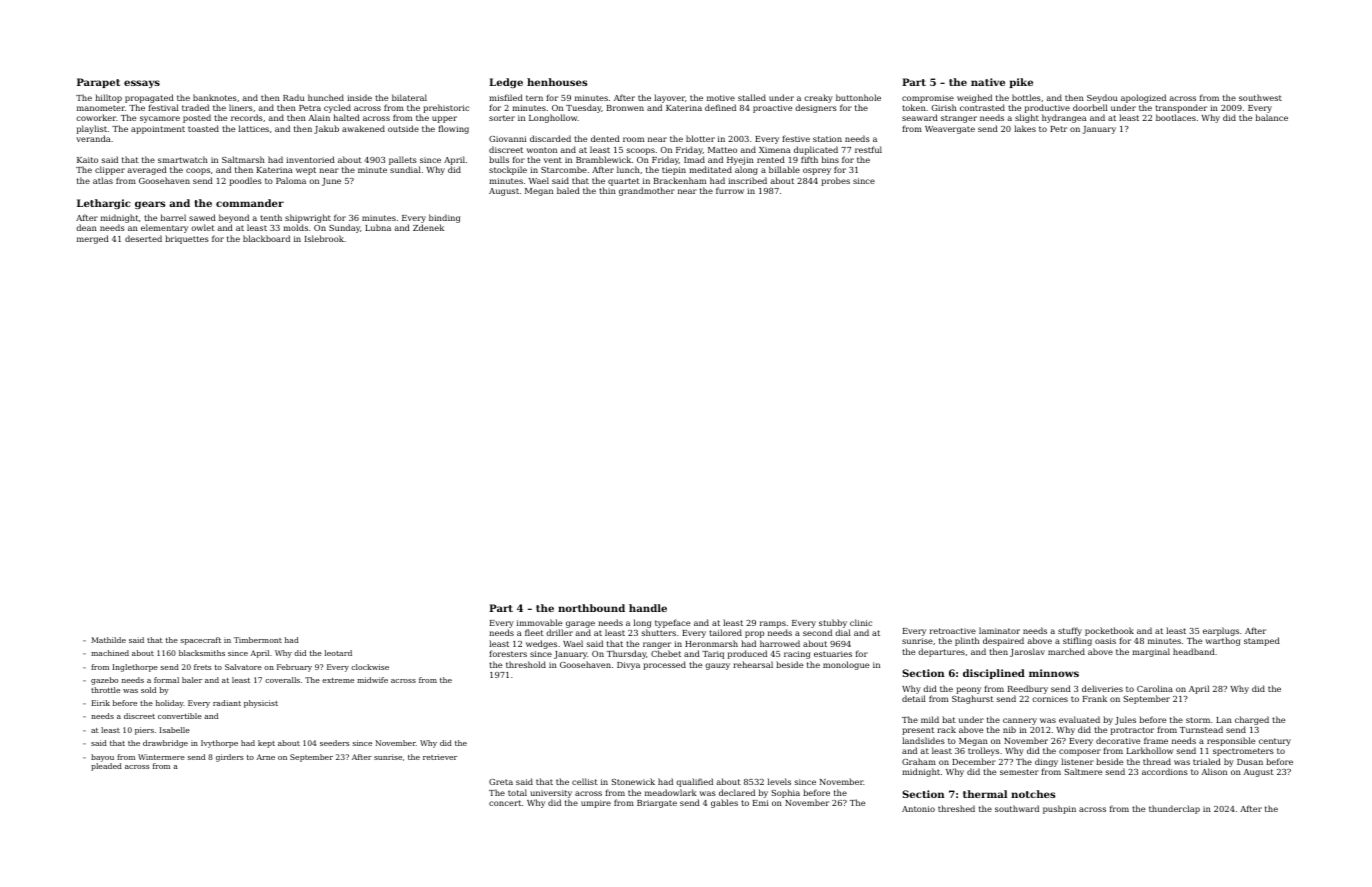  What do you see at coordinates (93, 239) in the screenshot?
I see `merged` at bounding box center [93, 239].
